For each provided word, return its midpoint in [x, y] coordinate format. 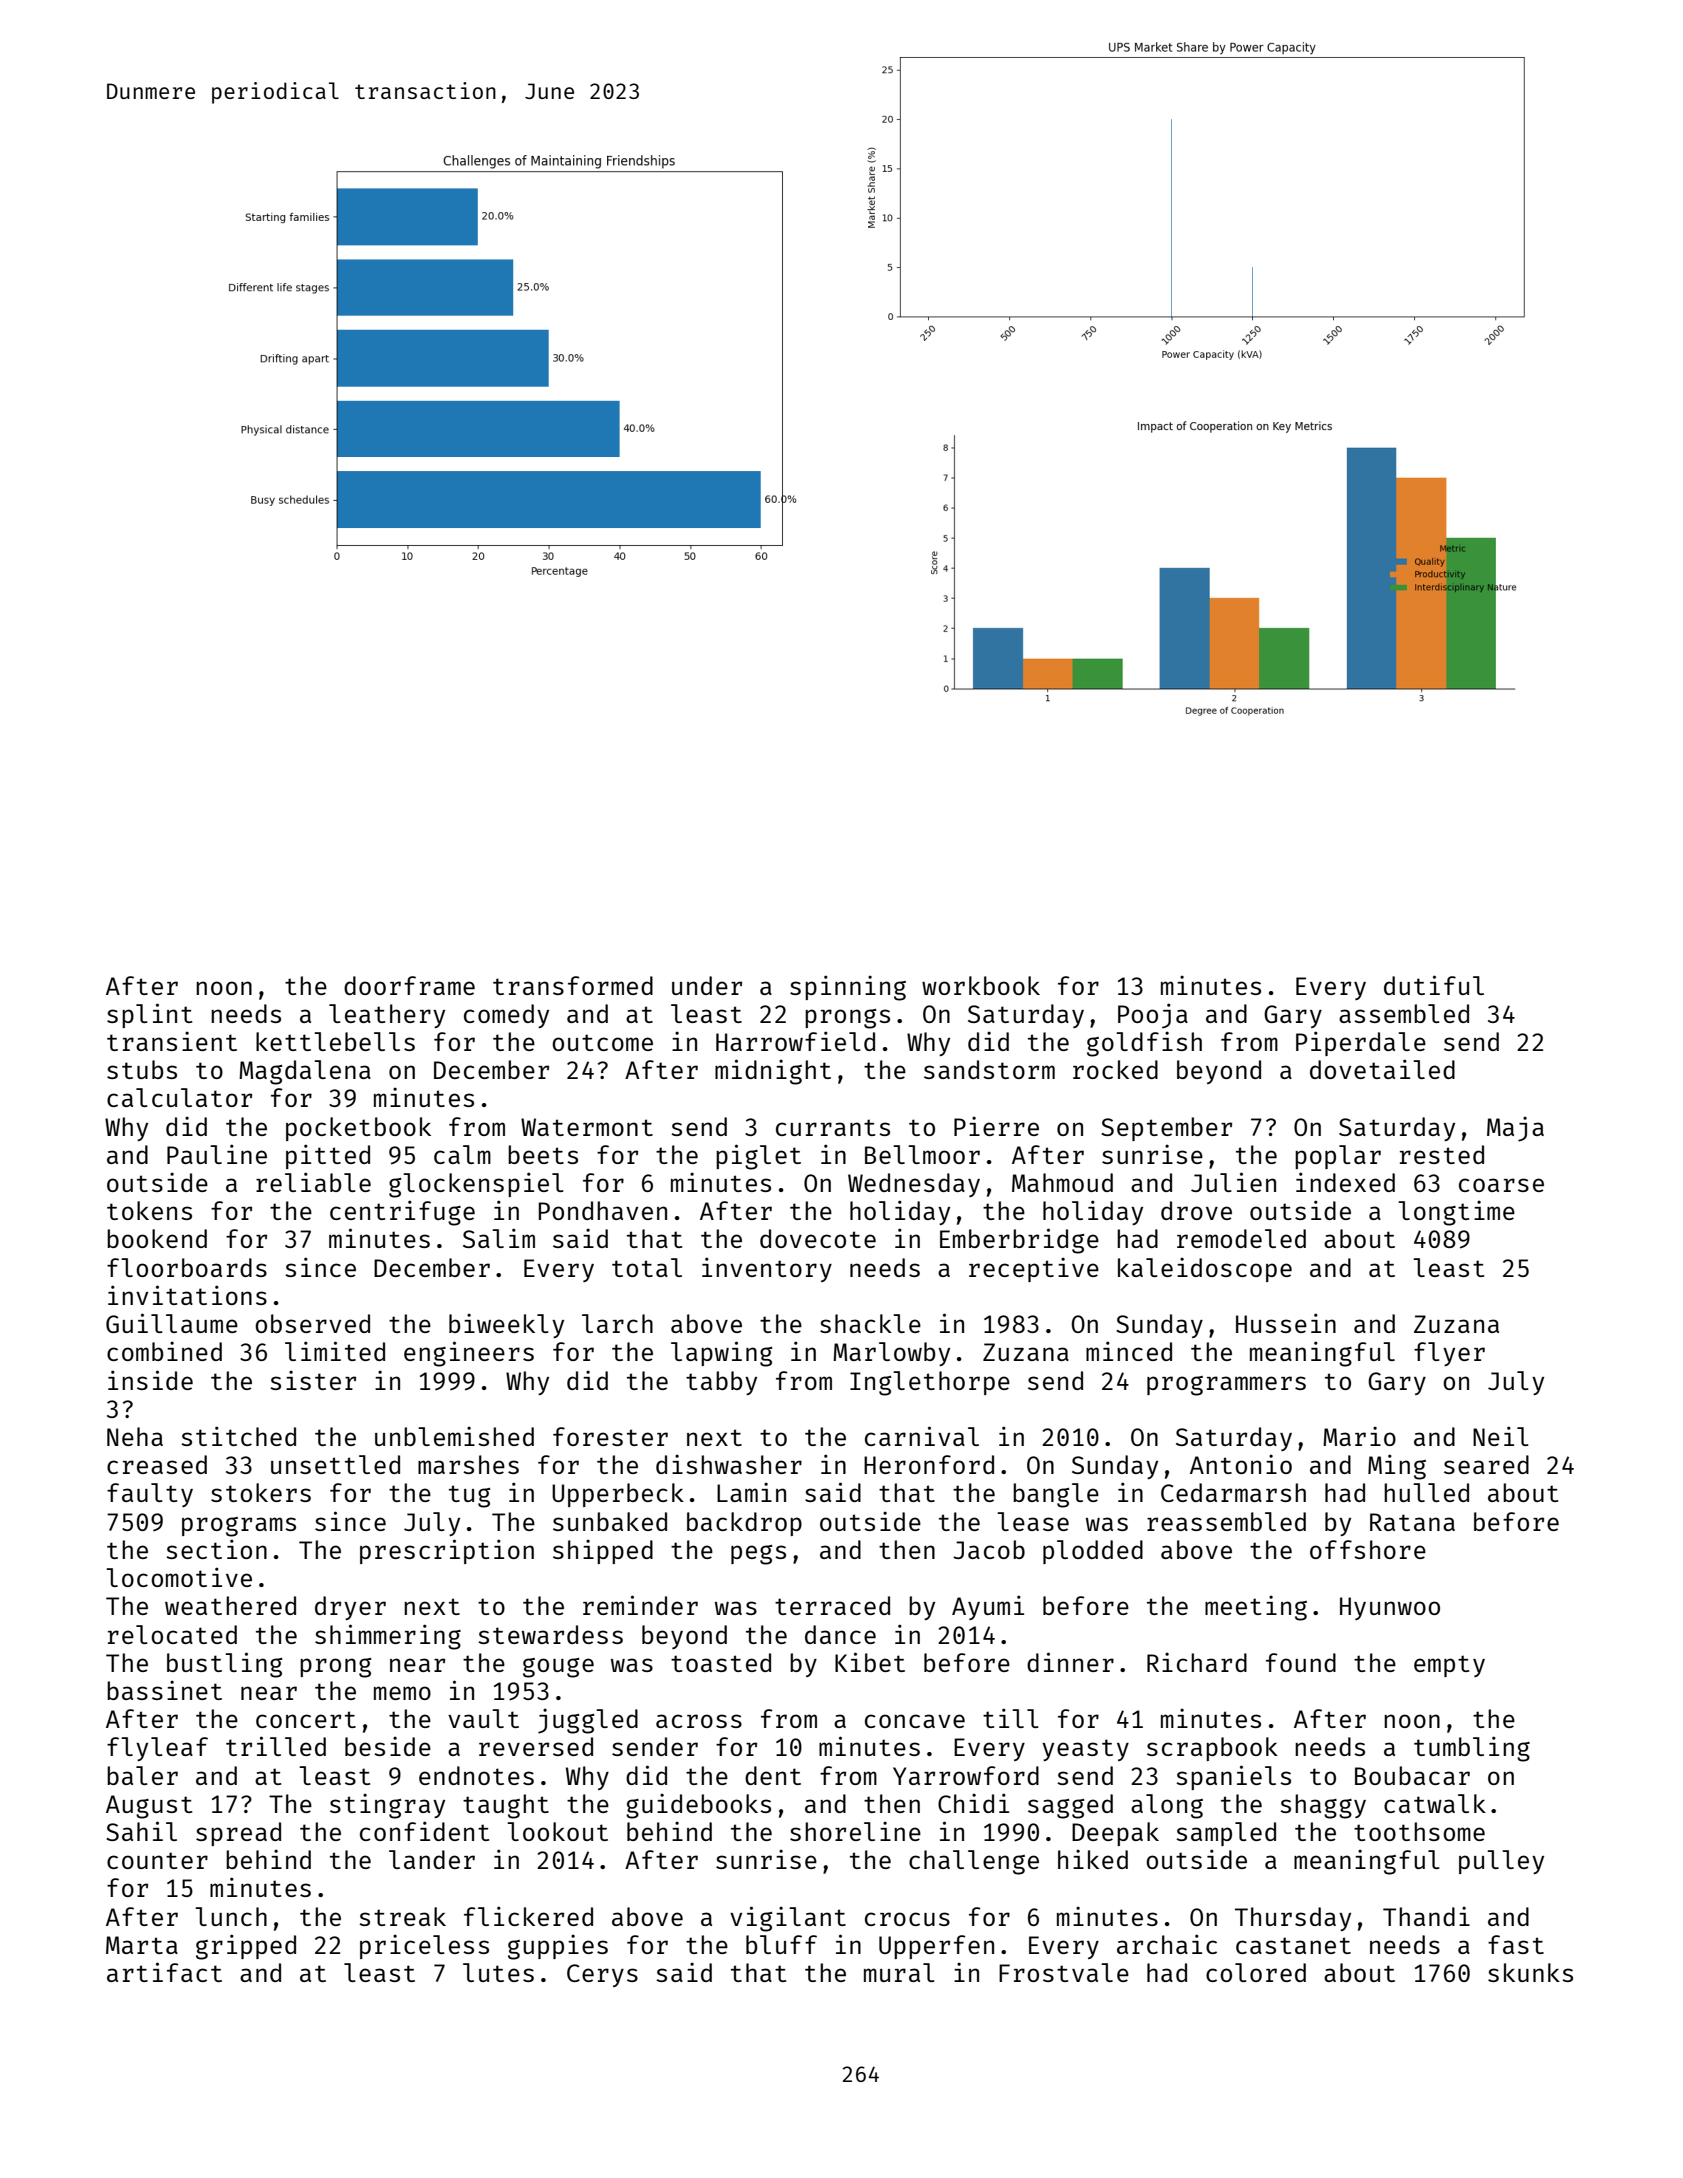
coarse [1501, 1185]
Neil [1501, 1436]
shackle [870, 1323]
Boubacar [1412, 1775]
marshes [468, 1464]
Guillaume [172, 1323]
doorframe [409, 985]
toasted [721, 1662]
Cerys [602, 1975]
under [707, 985]
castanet [1293, 1945]
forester [610, 1436]
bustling [225, 1665]
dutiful [1434, 985]
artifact [164, 1972]
